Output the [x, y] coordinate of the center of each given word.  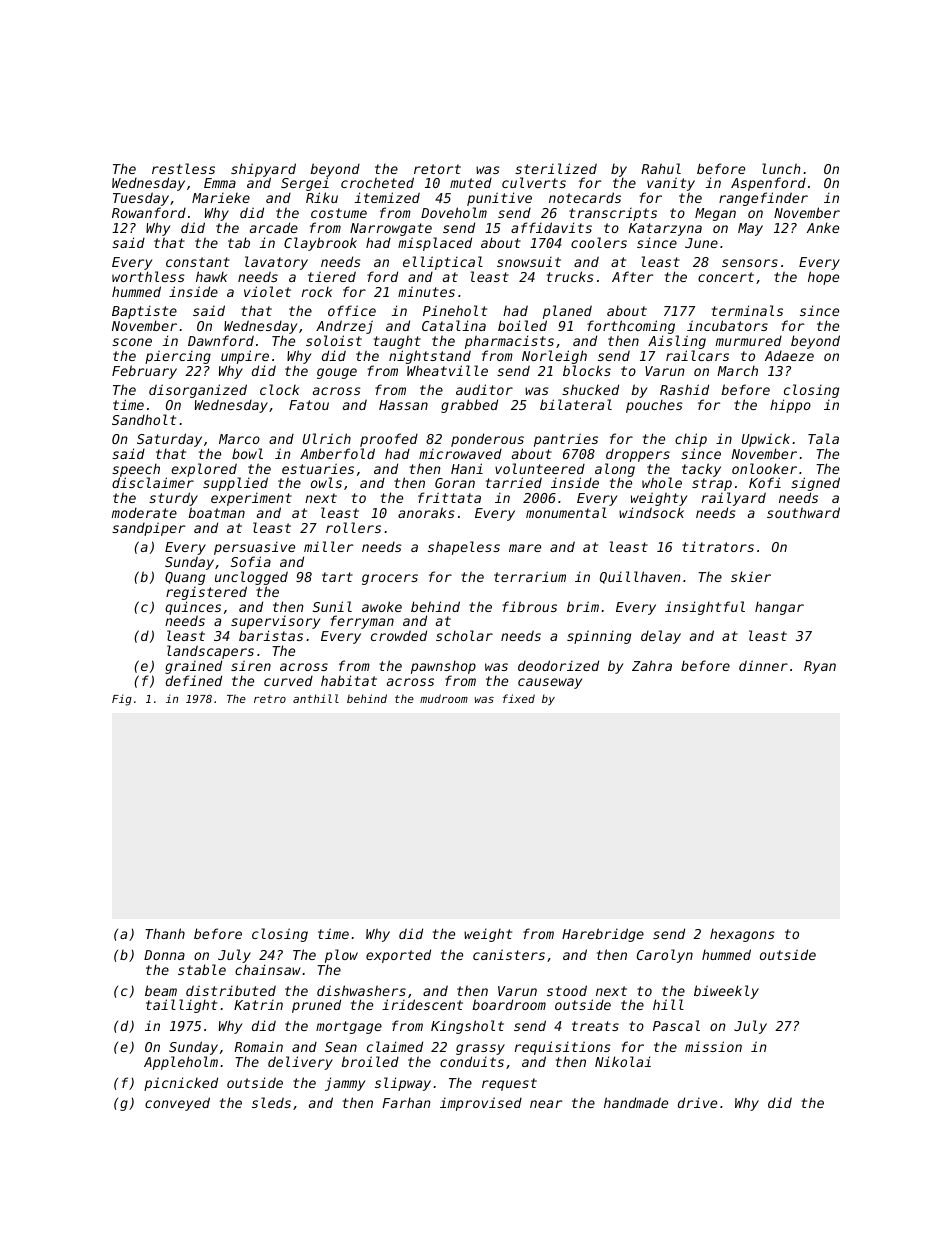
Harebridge [603, 935]
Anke [823, 227]
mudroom [444, 698]
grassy [480, 1049]
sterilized [556, 168]
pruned [316, 1006]
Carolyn [665, 956]
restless [183, 168]
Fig [122, 700]
